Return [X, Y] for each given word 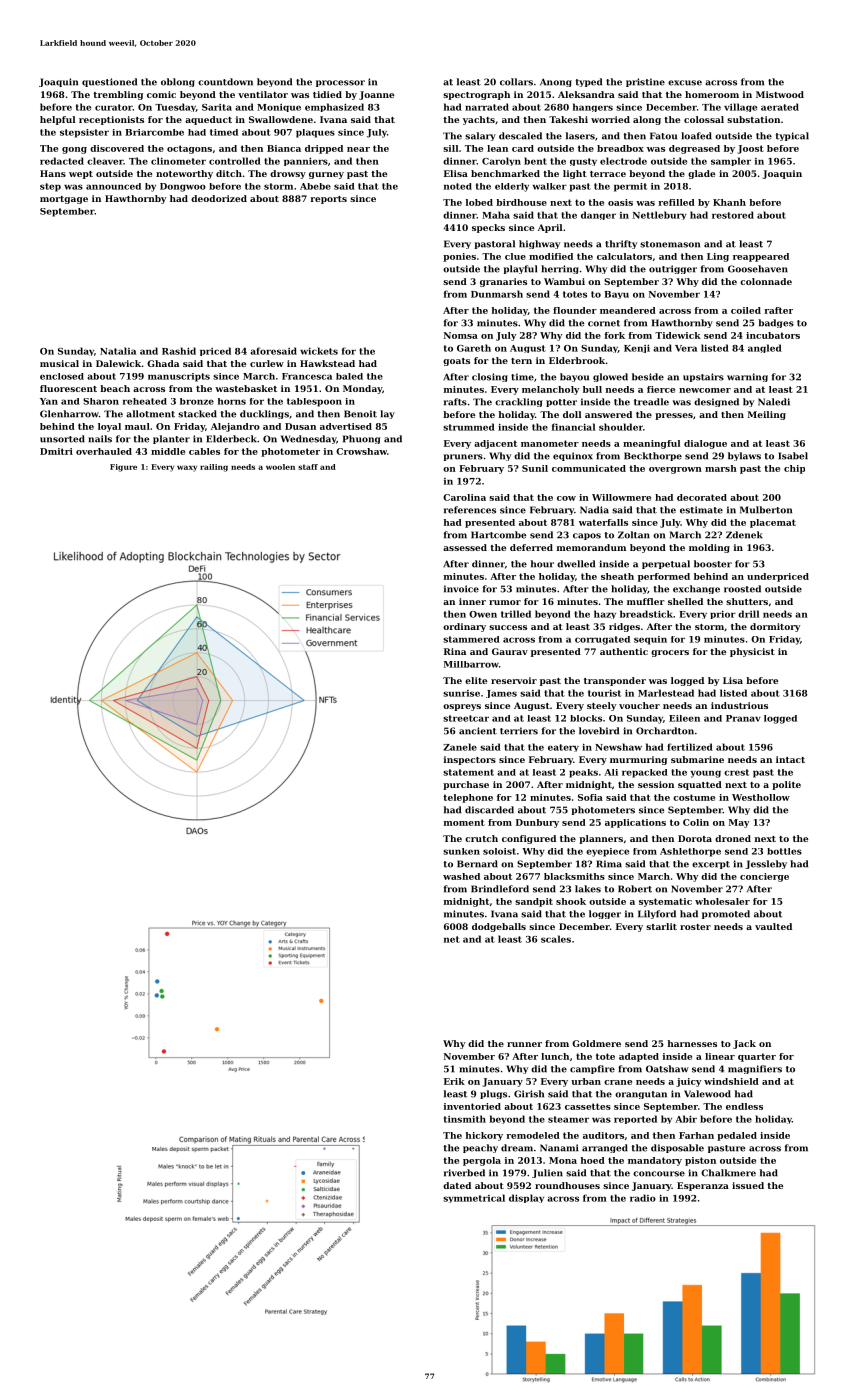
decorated [702, 497]
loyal [109, 427]
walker [550, 186]
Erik [454, 1081]
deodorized [219, 198]
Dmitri [56, 451]
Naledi [774, 402]
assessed [465, 547]
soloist [499, 851]
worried [610, 119]
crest [736, 772]
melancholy [550, 390]
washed [461, 876]
